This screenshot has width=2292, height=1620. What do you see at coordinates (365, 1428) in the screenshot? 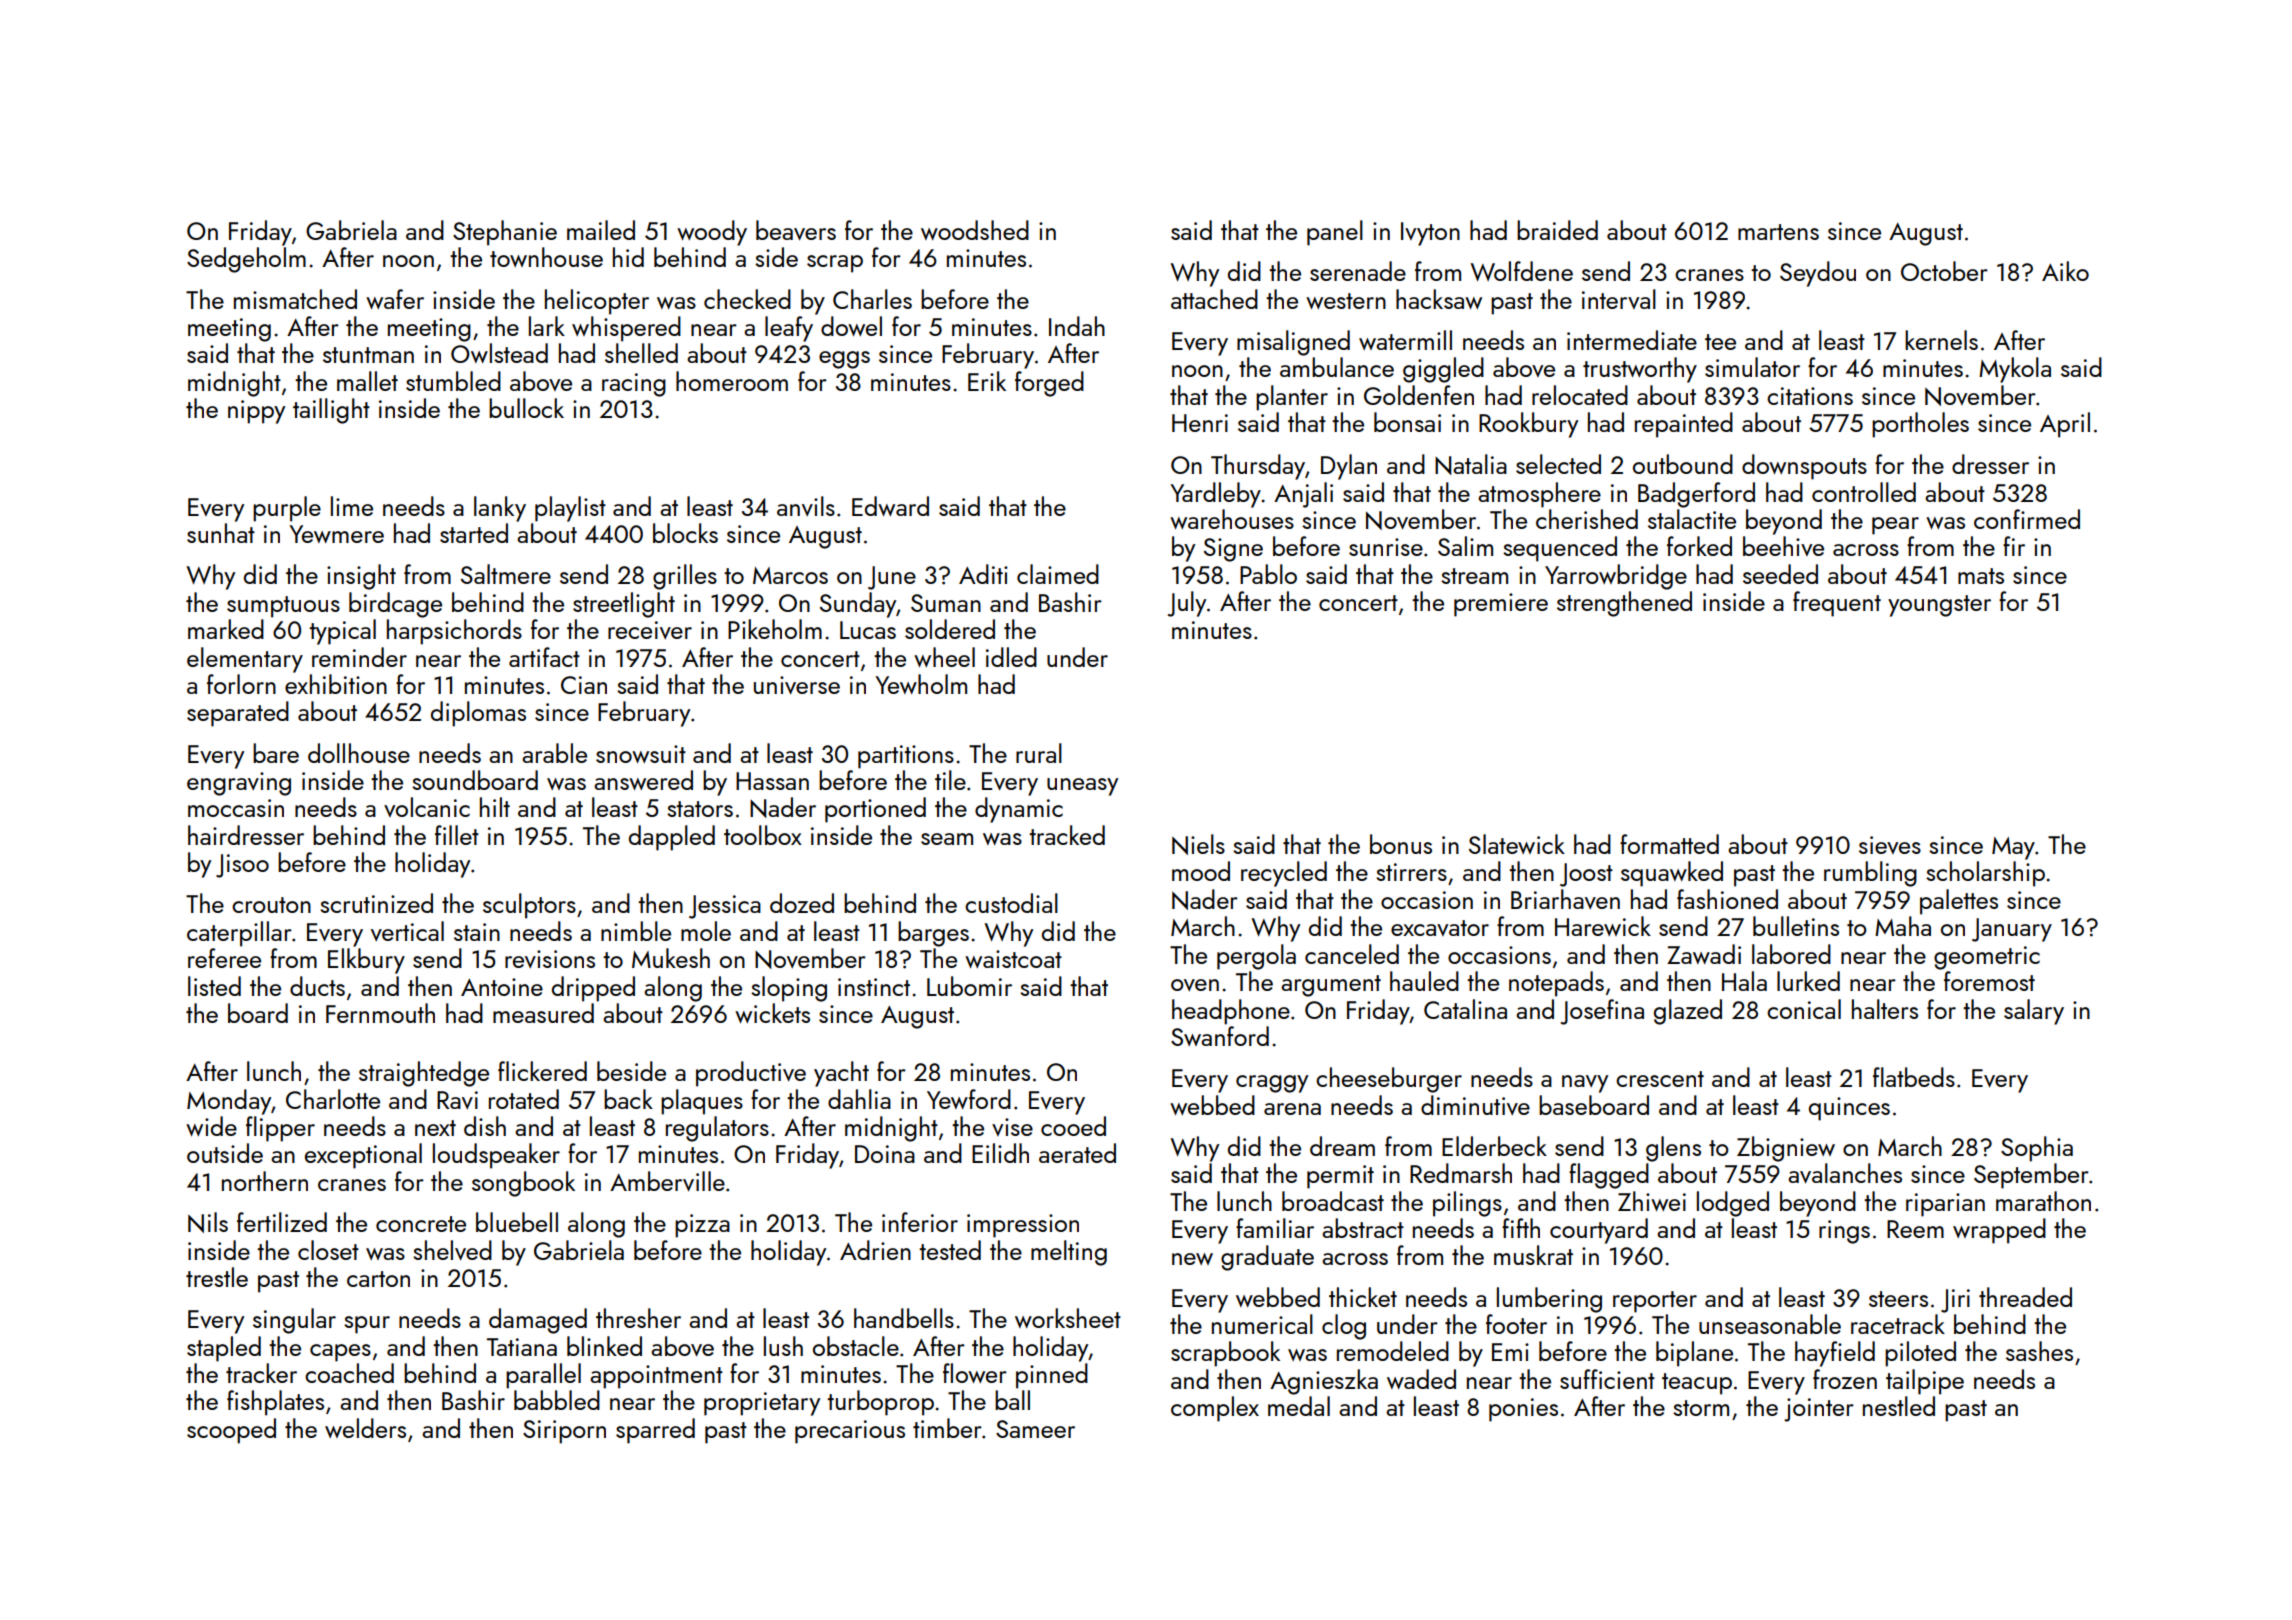
I see `welders` at bounding box center [365, 1428].
